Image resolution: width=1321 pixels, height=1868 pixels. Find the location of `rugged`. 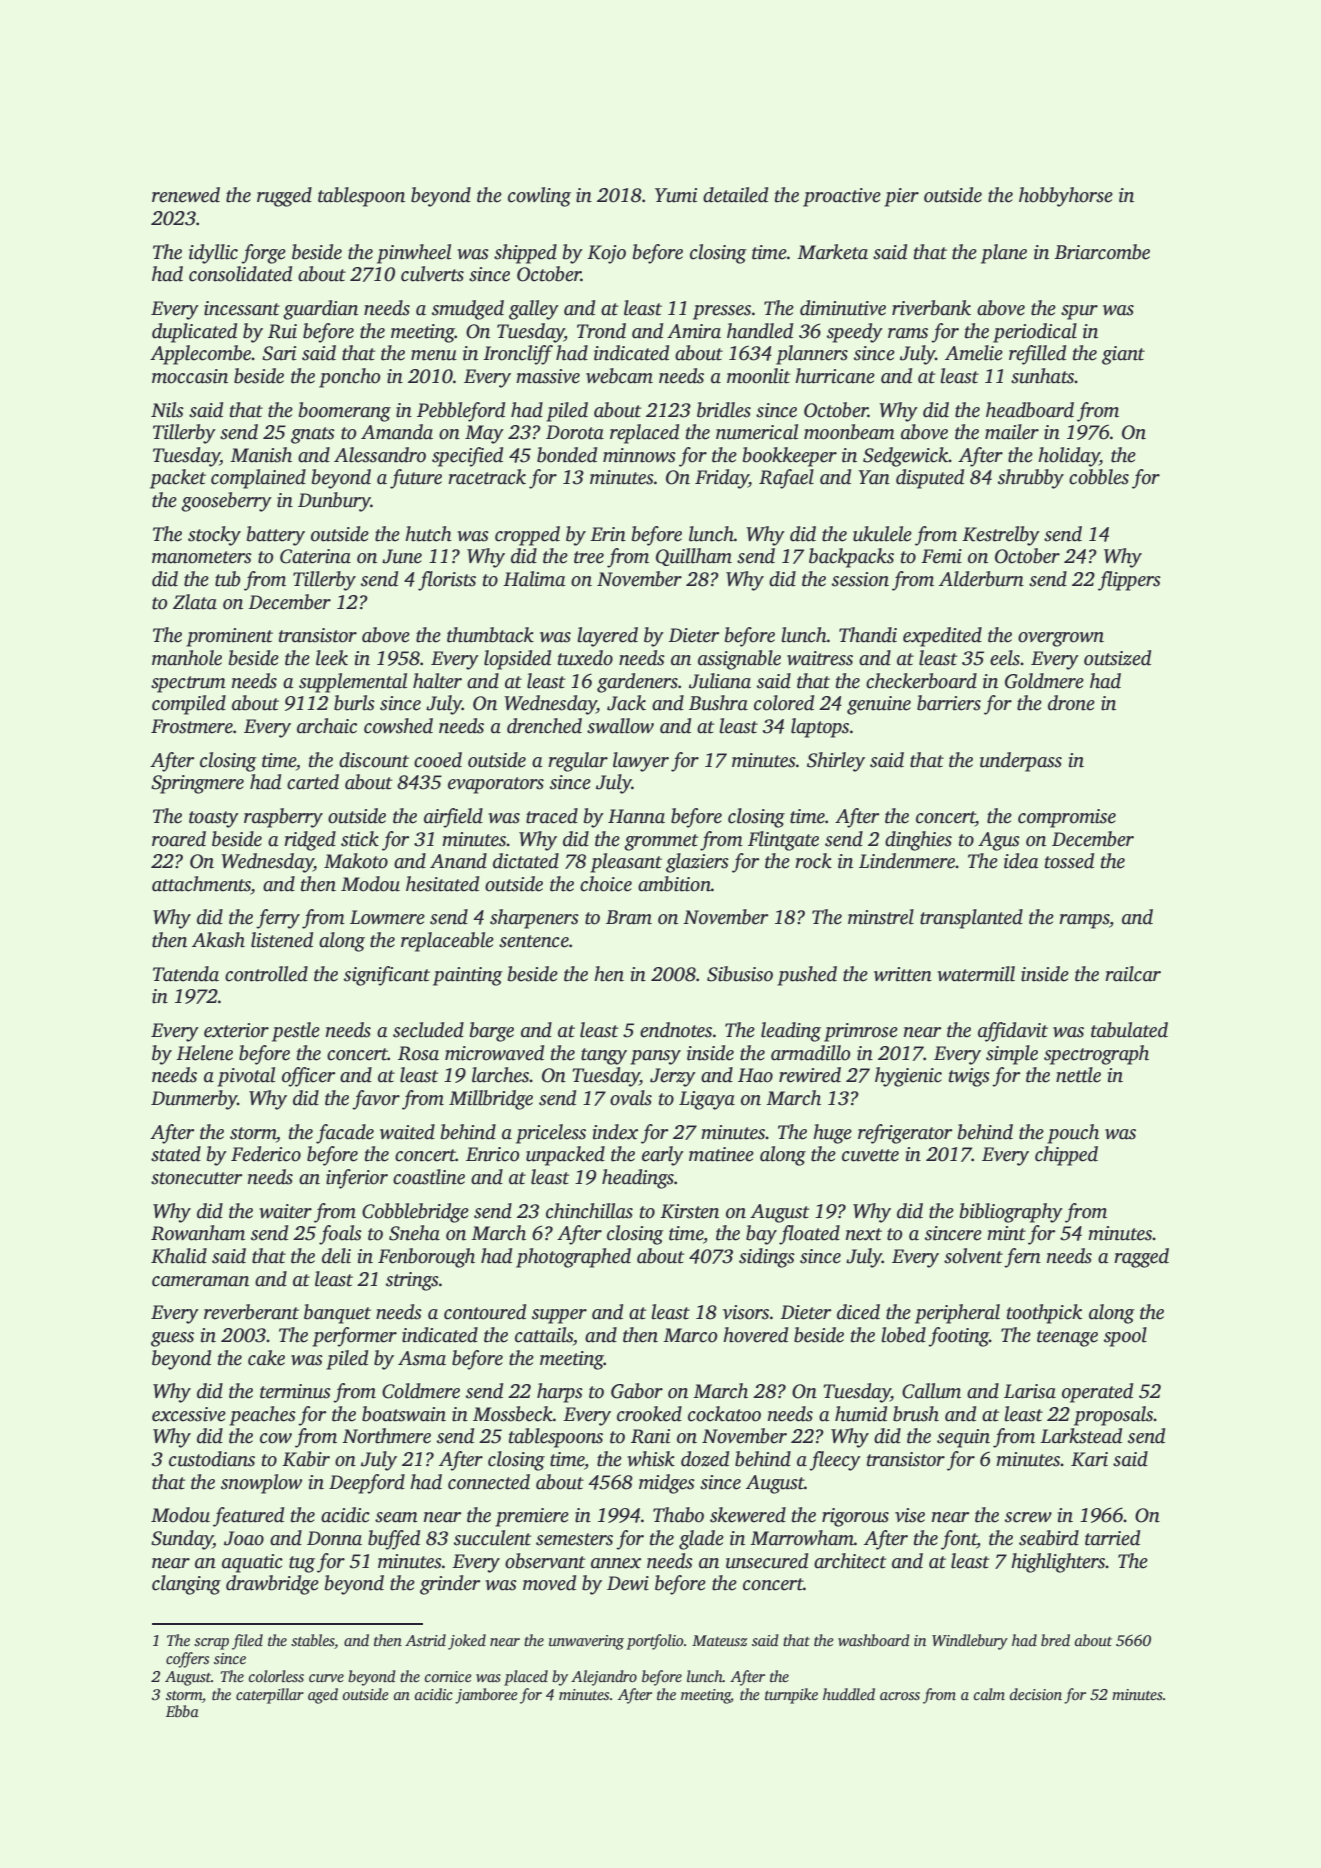

rugged is located at coordinates (284, 197).
